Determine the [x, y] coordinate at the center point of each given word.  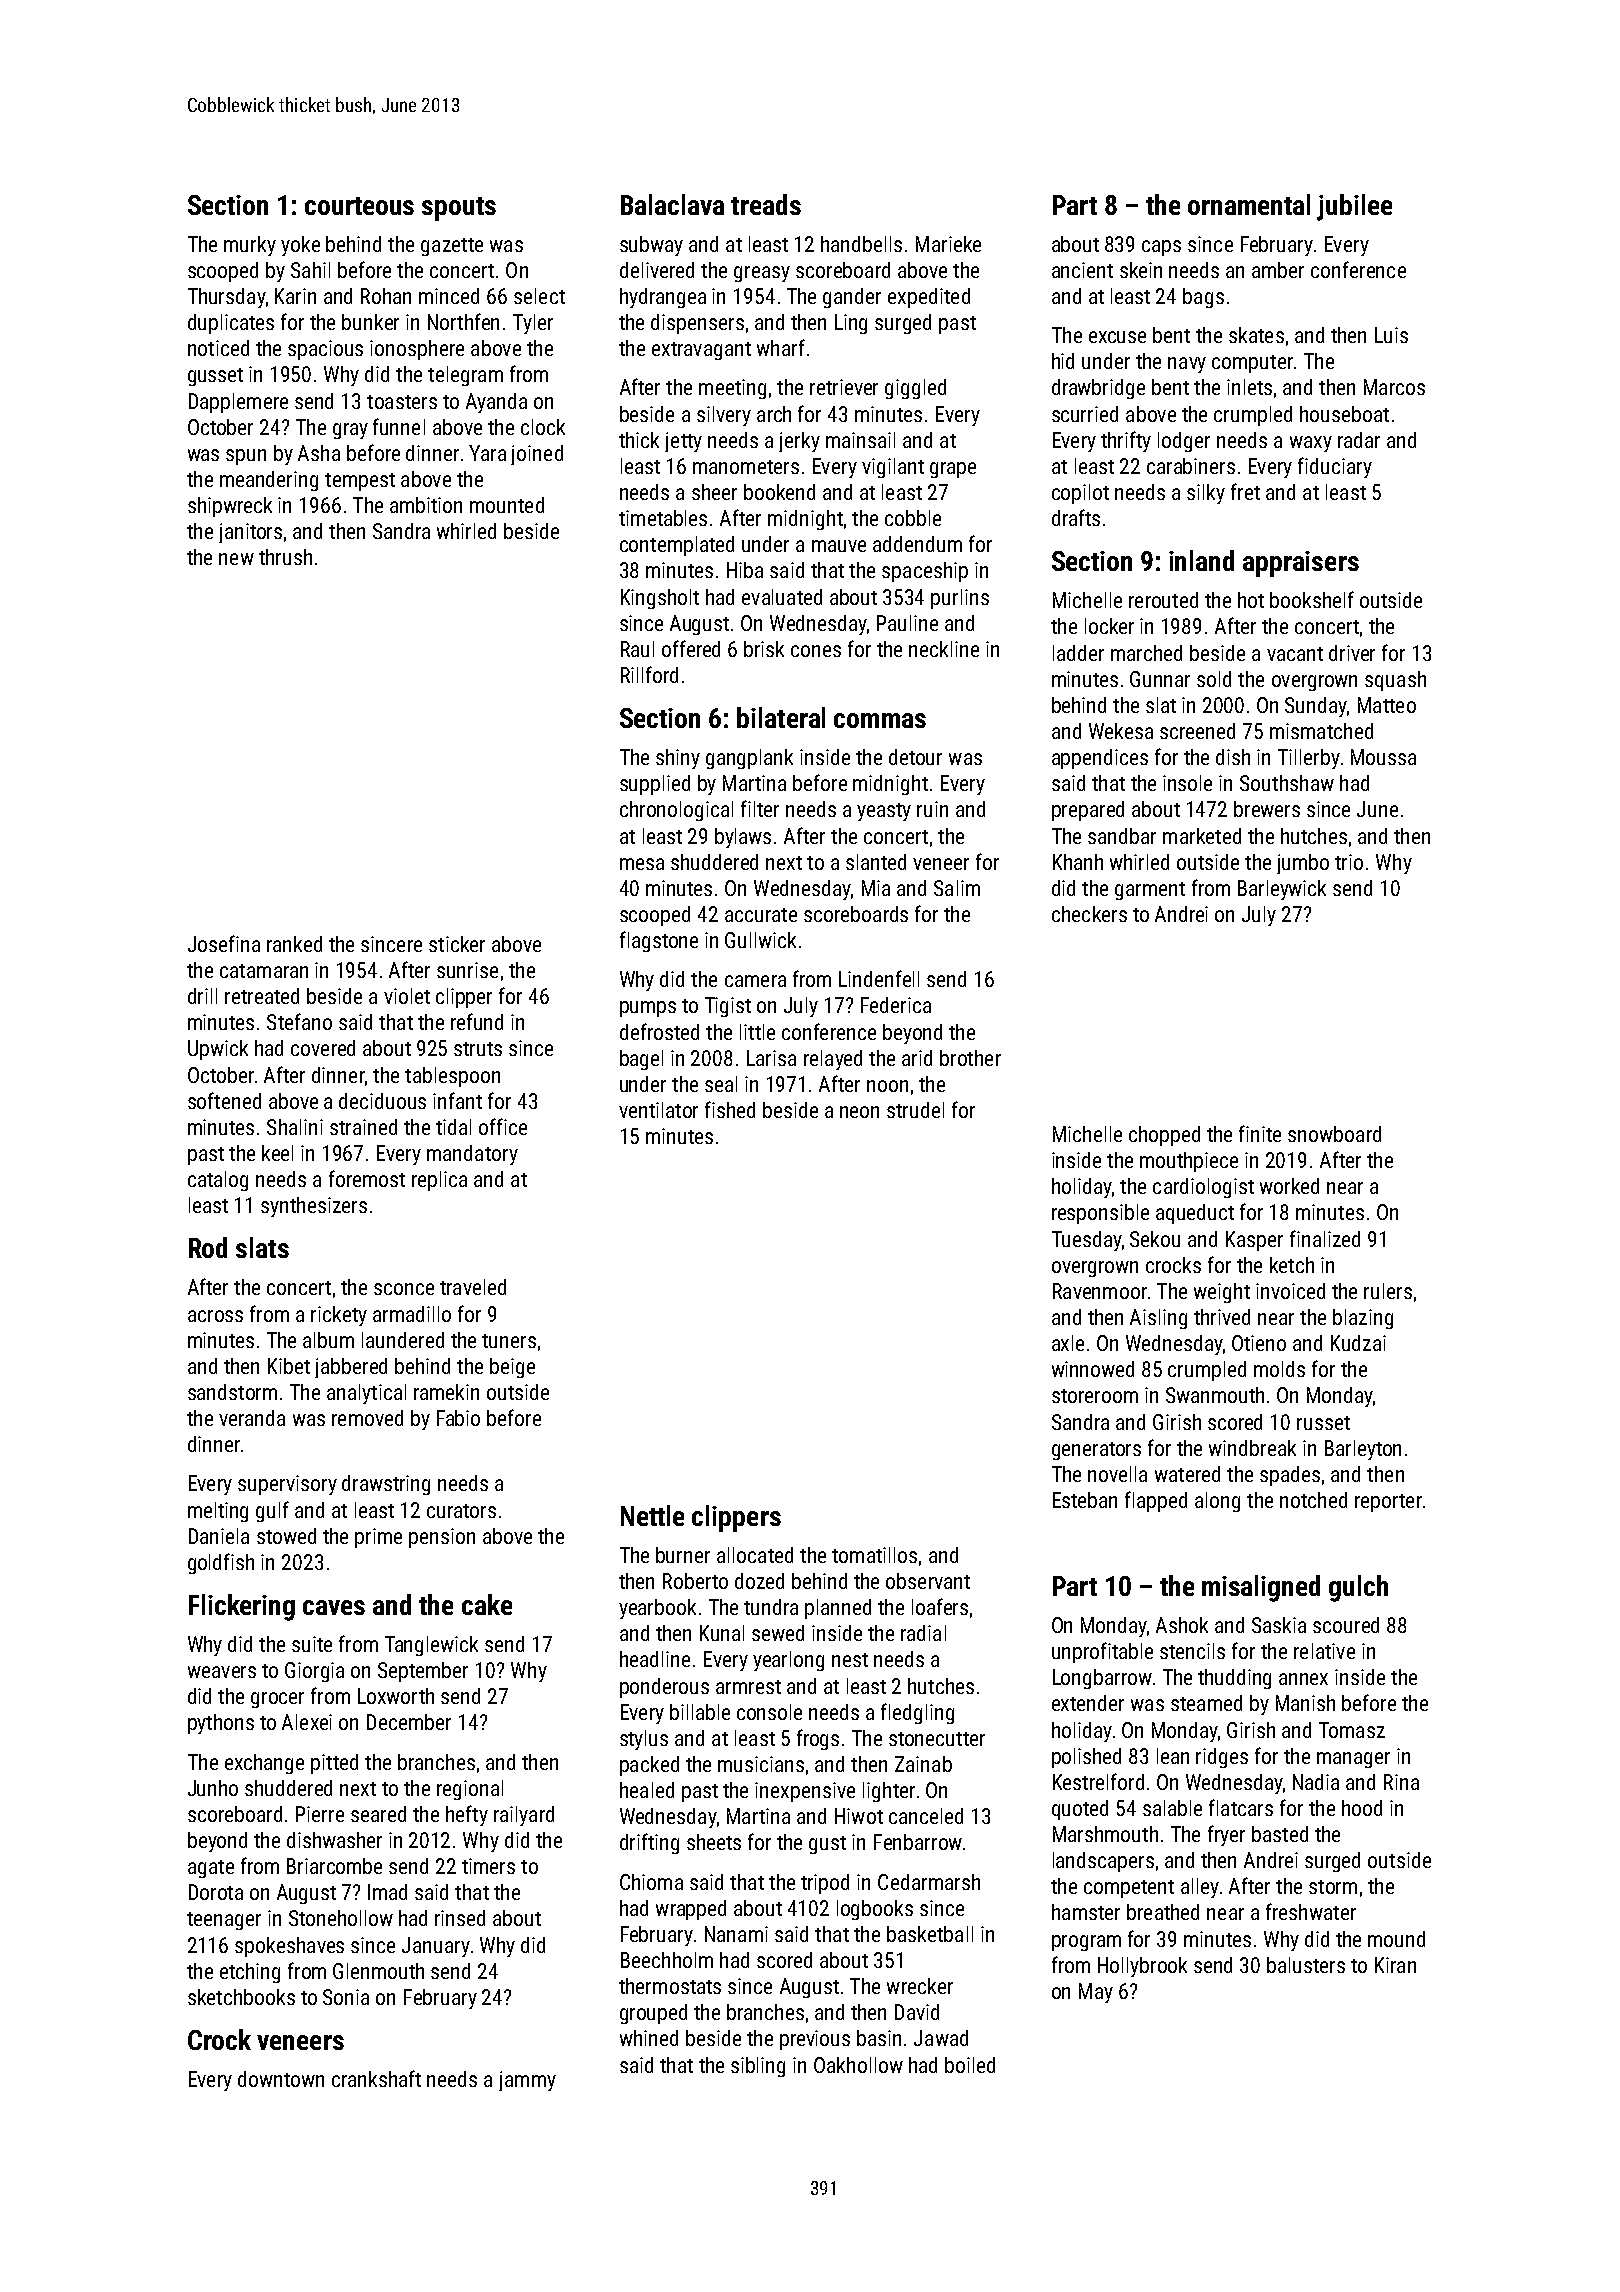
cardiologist [1203, 1188]
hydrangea [663, 298]
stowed [286, 1536]
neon [859, 1112]
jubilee [1354, 207]
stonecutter [937, 1739]
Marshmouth [1105, 1834]
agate [211, 1869]
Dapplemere [238, 403]
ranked [294, 944]
